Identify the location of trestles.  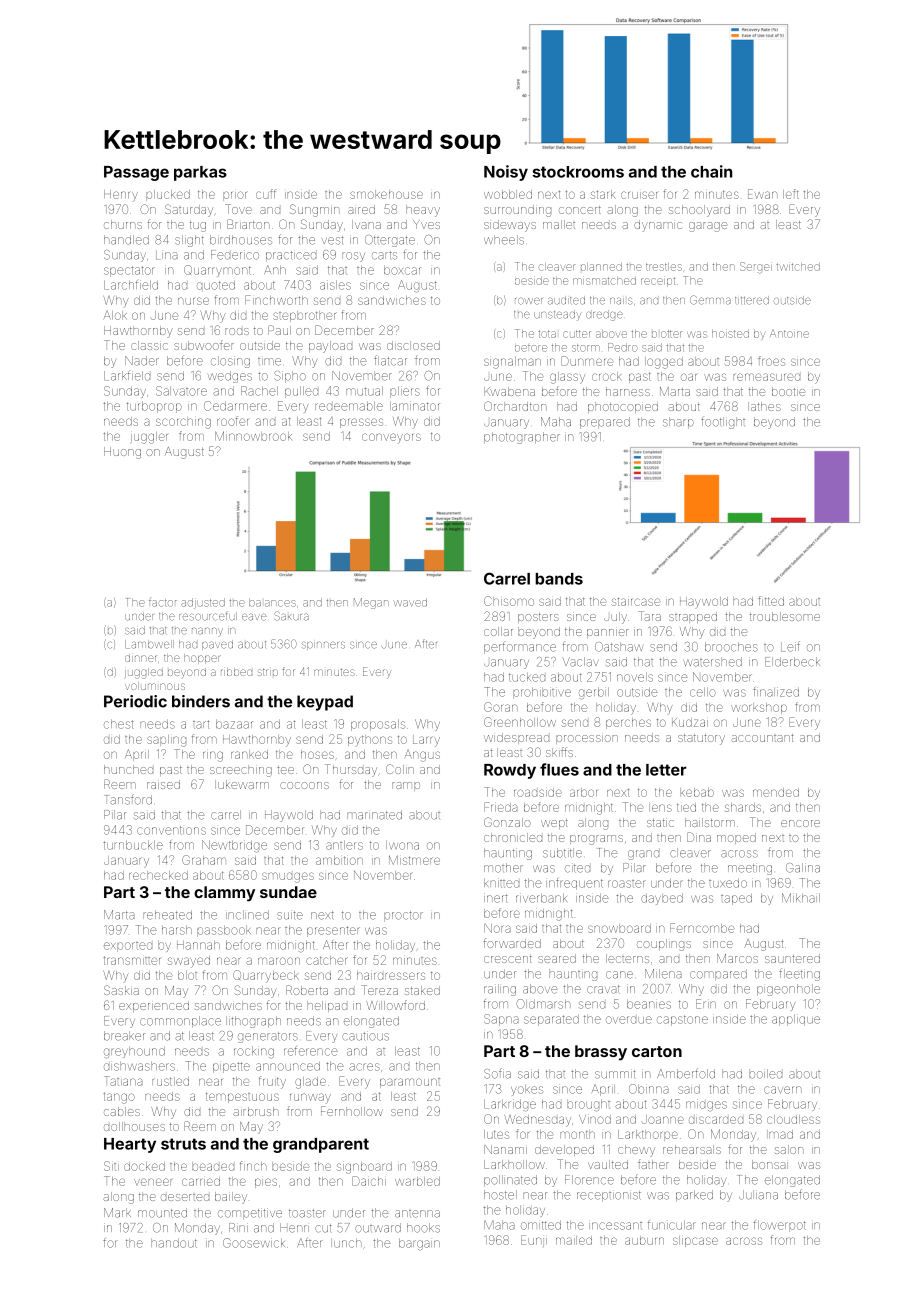
(664, 267).
